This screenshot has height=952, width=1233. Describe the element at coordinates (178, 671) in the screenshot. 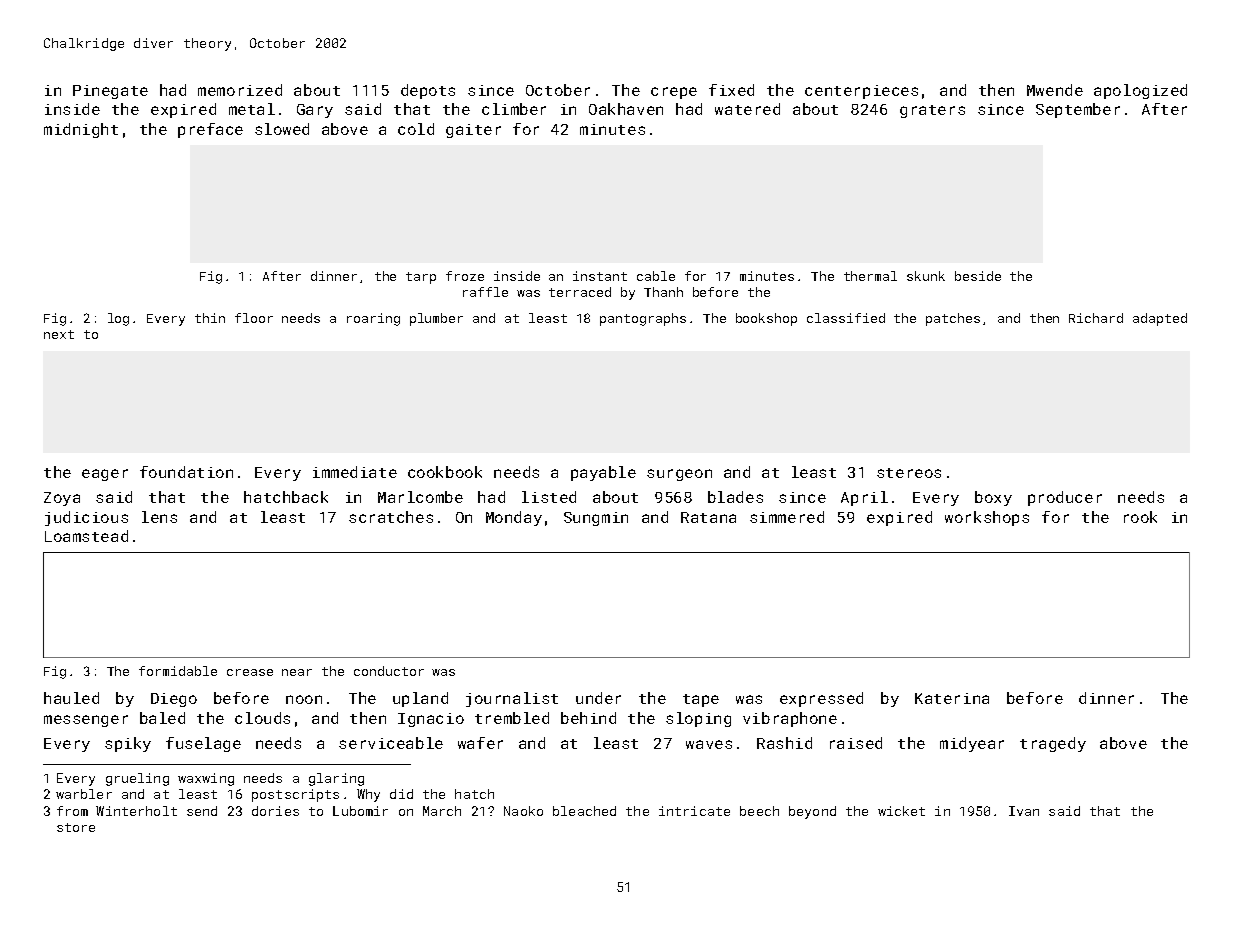

I see `formidable` at that location.
